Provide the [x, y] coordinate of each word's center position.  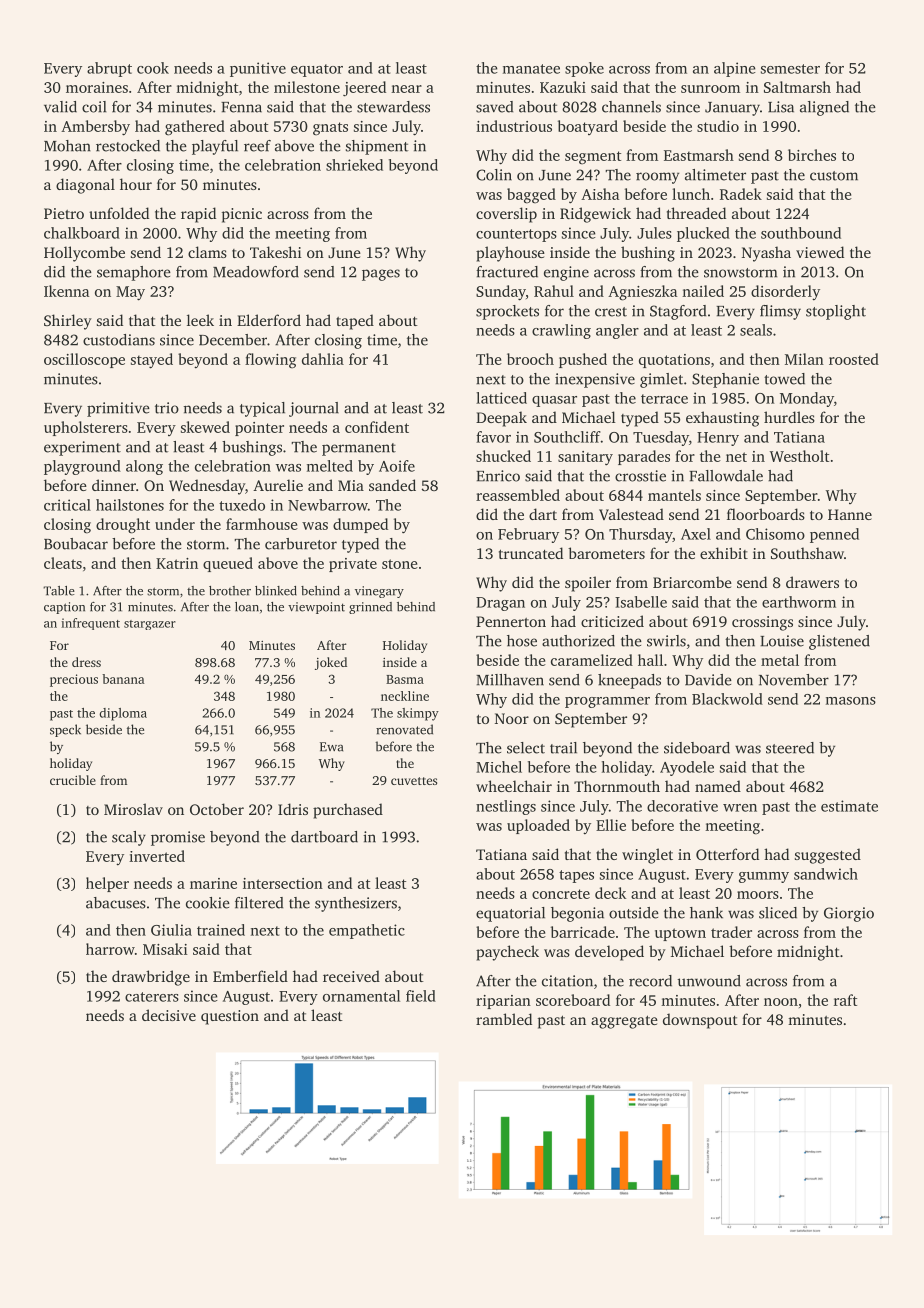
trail [563, 748]
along [144, 467]
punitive [258, 69]
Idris [293, 809]
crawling [561, 331]
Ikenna [66, 291]
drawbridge [151, 978]
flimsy [780, 312]
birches [812, 155]
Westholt [799, 456]
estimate [849, 806]
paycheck [507, 953]
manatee [531, 69]
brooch [530, 359]
